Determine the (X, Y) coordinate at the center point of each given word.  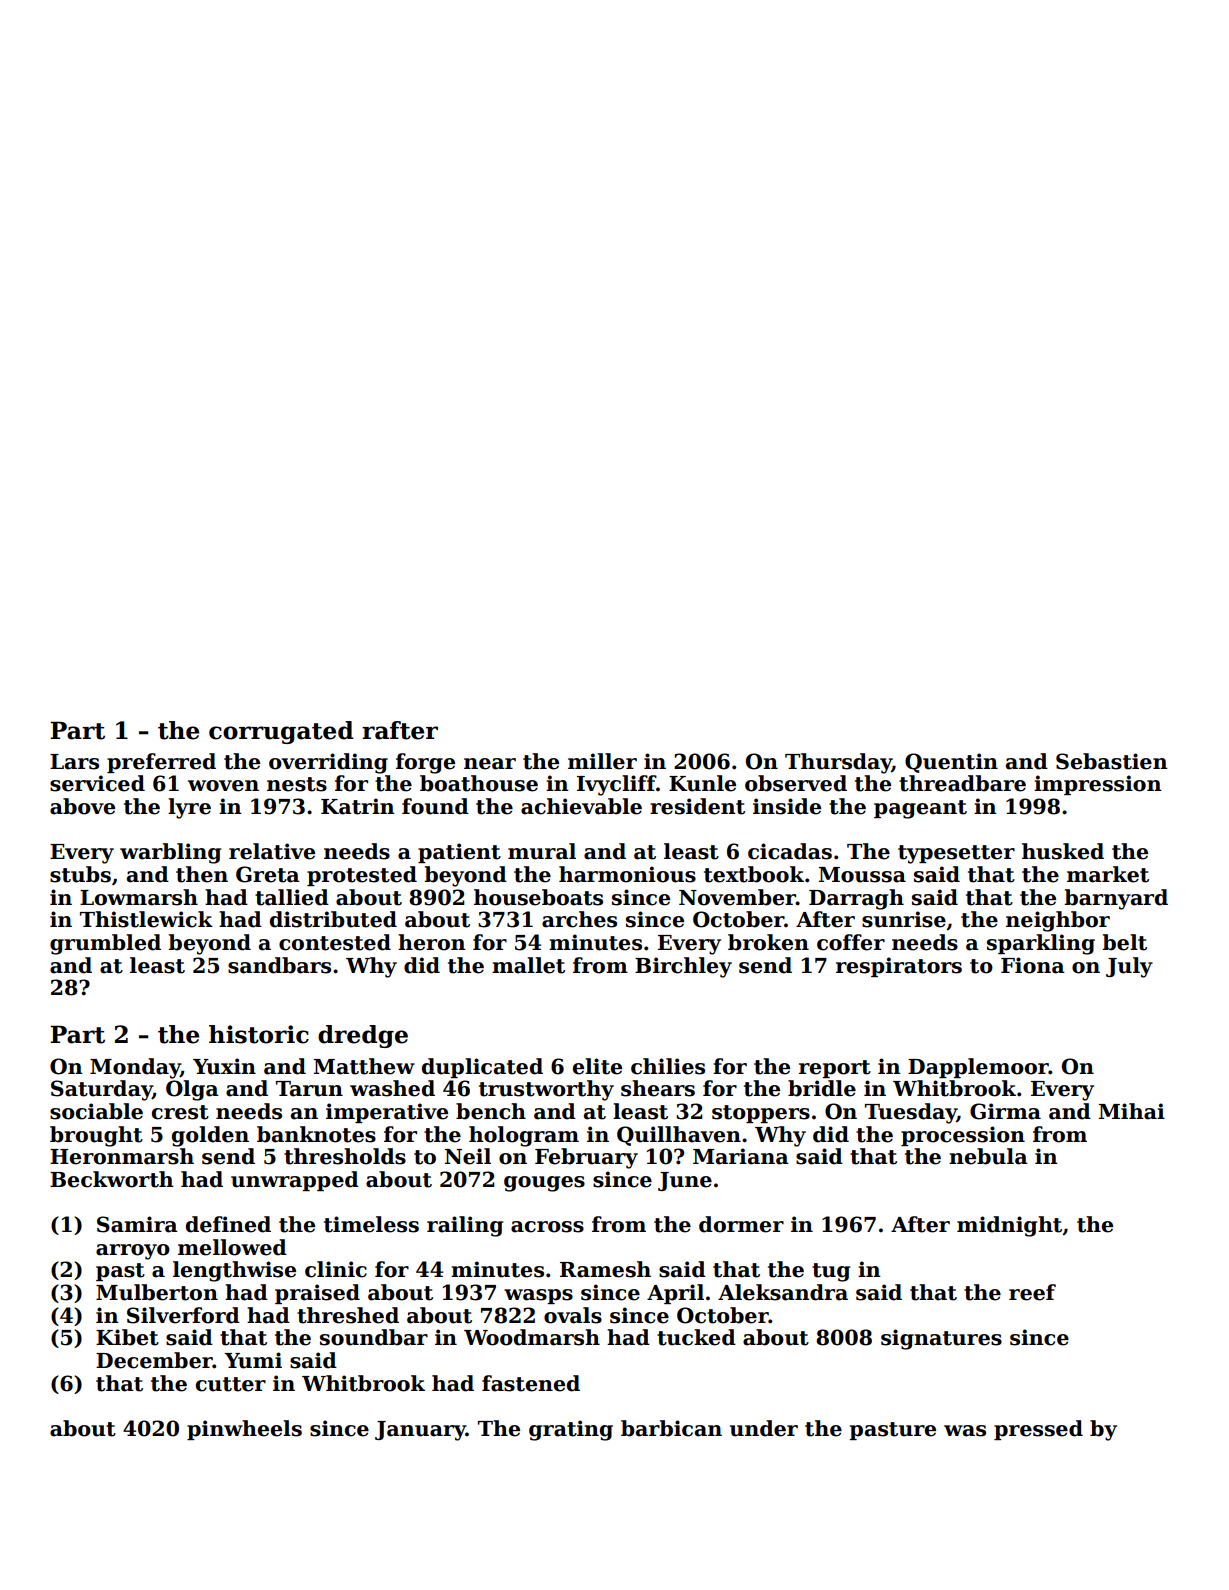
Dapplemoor (978, 1068)
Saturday (101, 1090)
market (1108, 874)
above (82, 806)
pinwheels (244, 1430)
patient (459, 853)
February (586, 1158)
